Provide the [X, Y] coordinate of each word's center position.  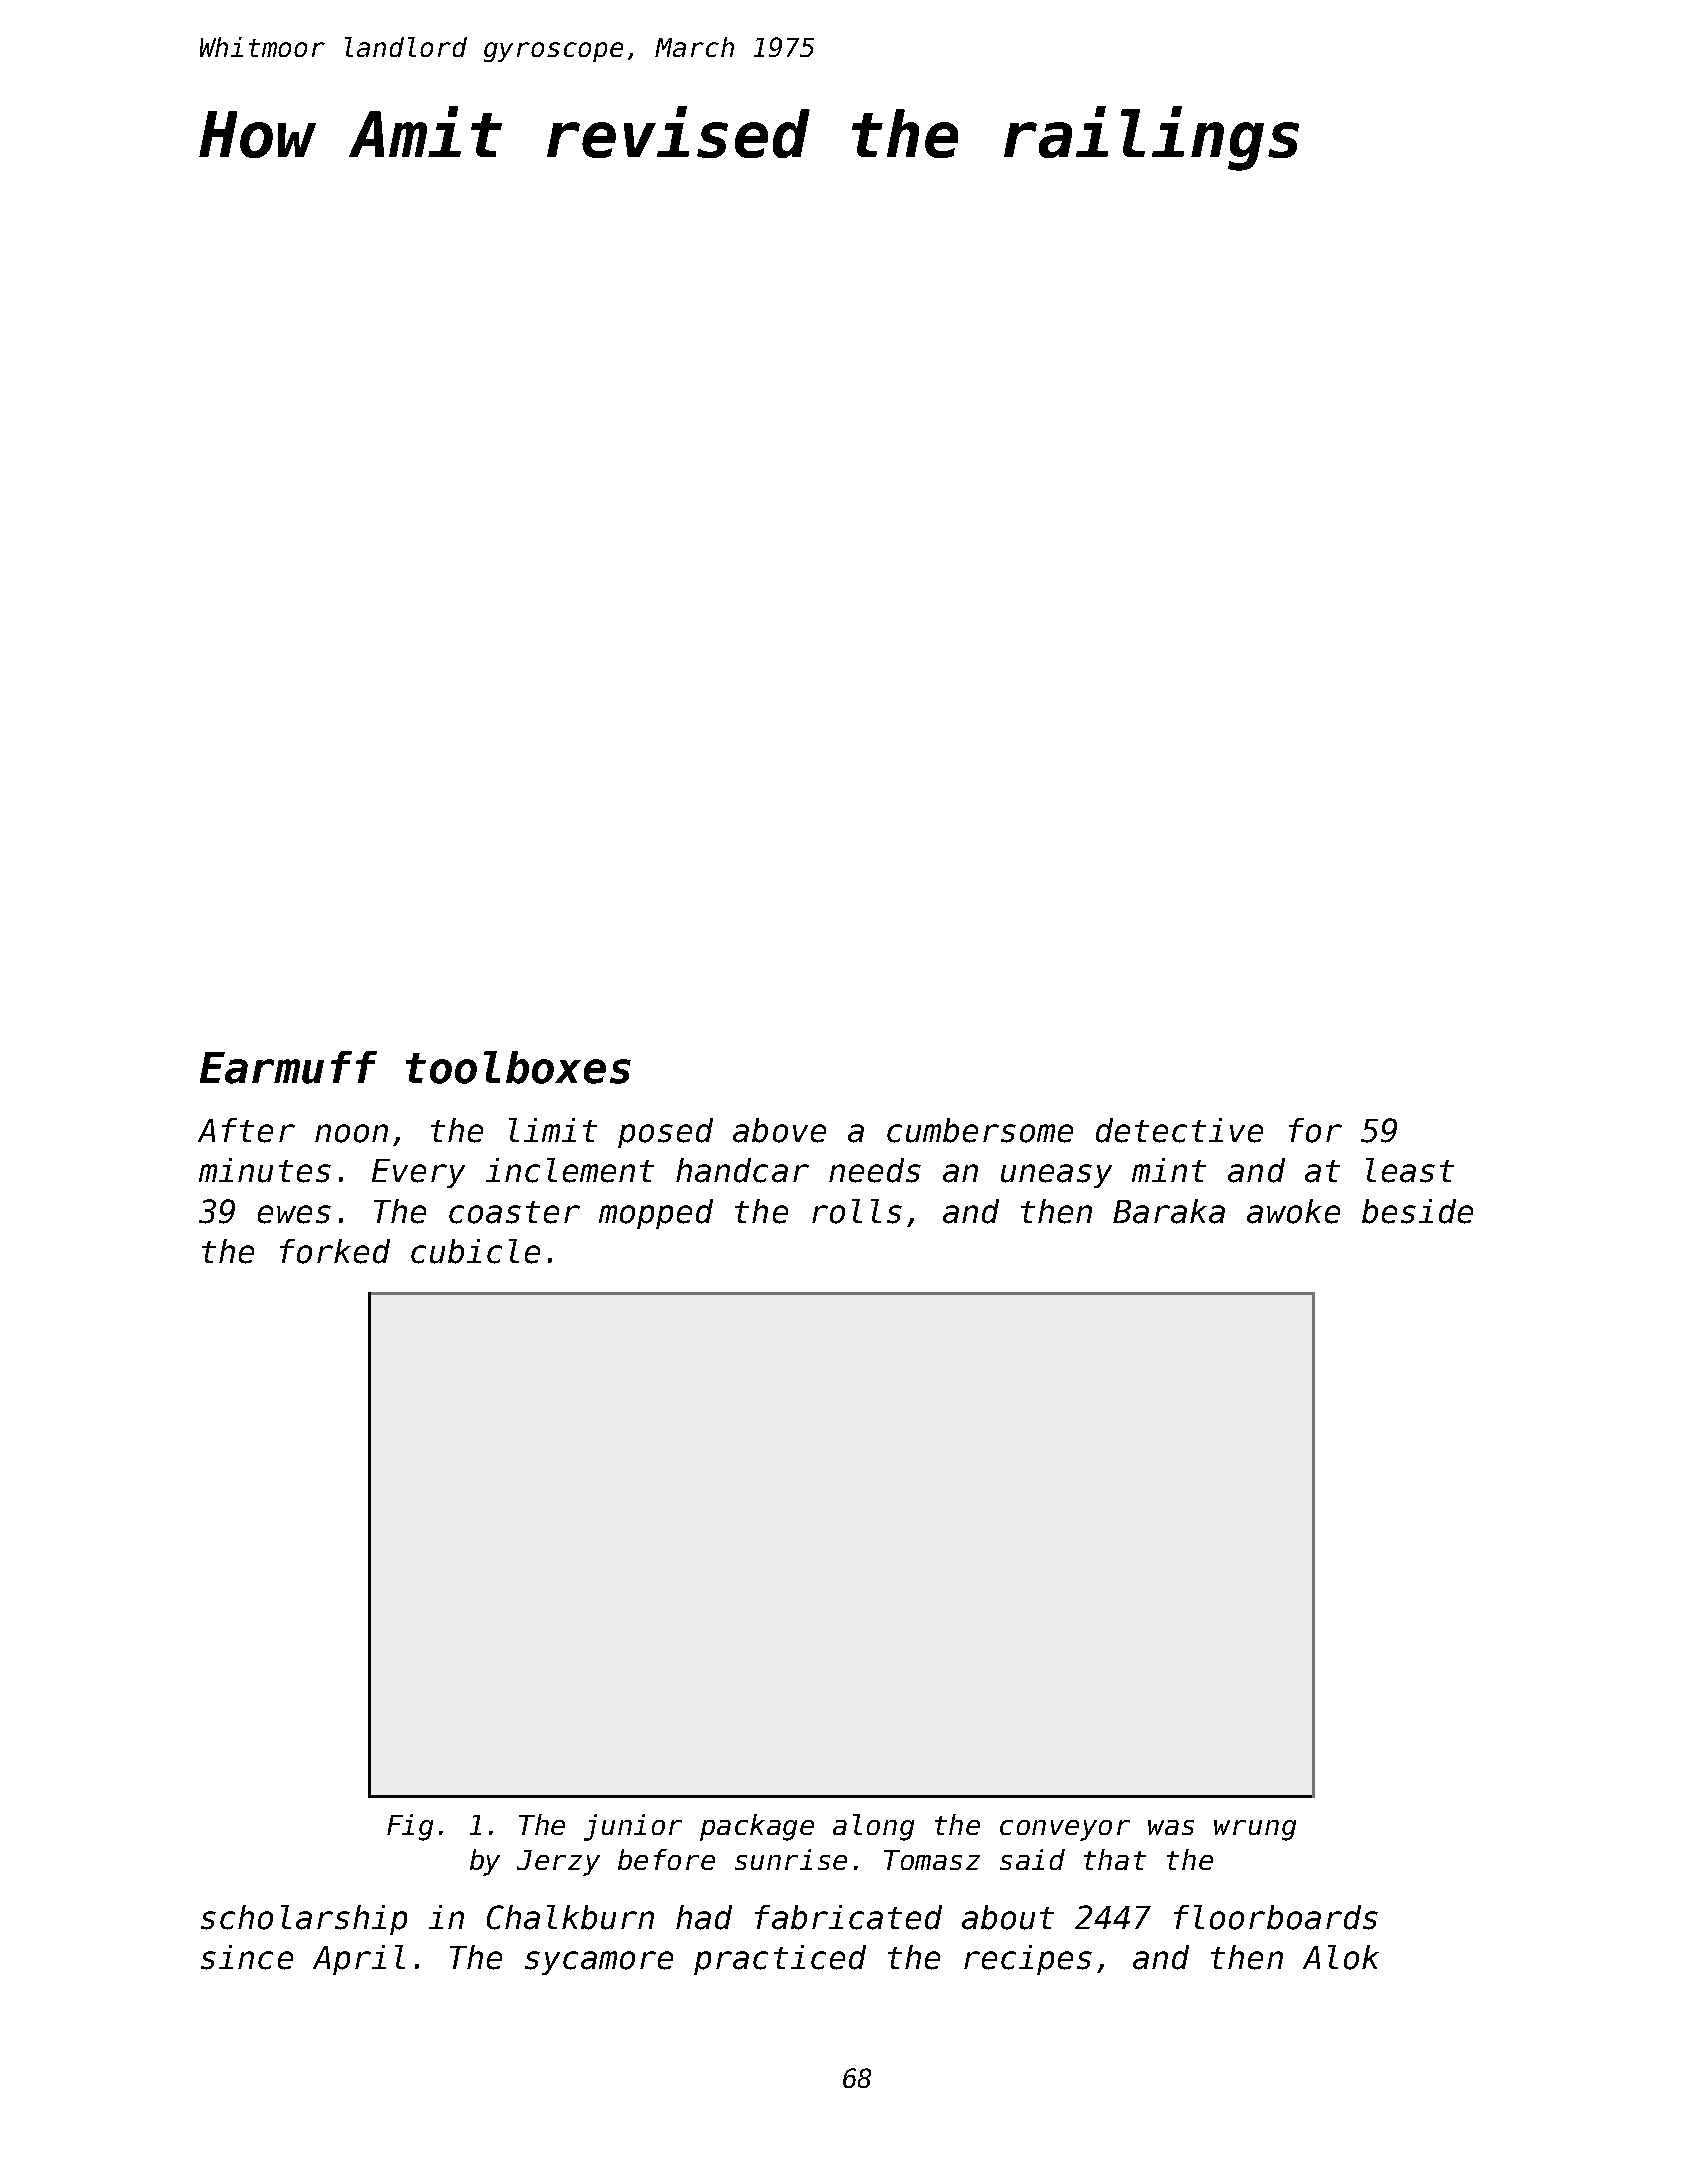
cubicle [475, 1251]
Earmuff [288, 1067]
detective [1179, 1130]
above [779, 1130]
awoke [1293, 1211]
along [873, 1827]
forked [335, 1251]
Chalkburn [570, 1917]
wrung [1255, 1830]
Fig [410, 1827]
